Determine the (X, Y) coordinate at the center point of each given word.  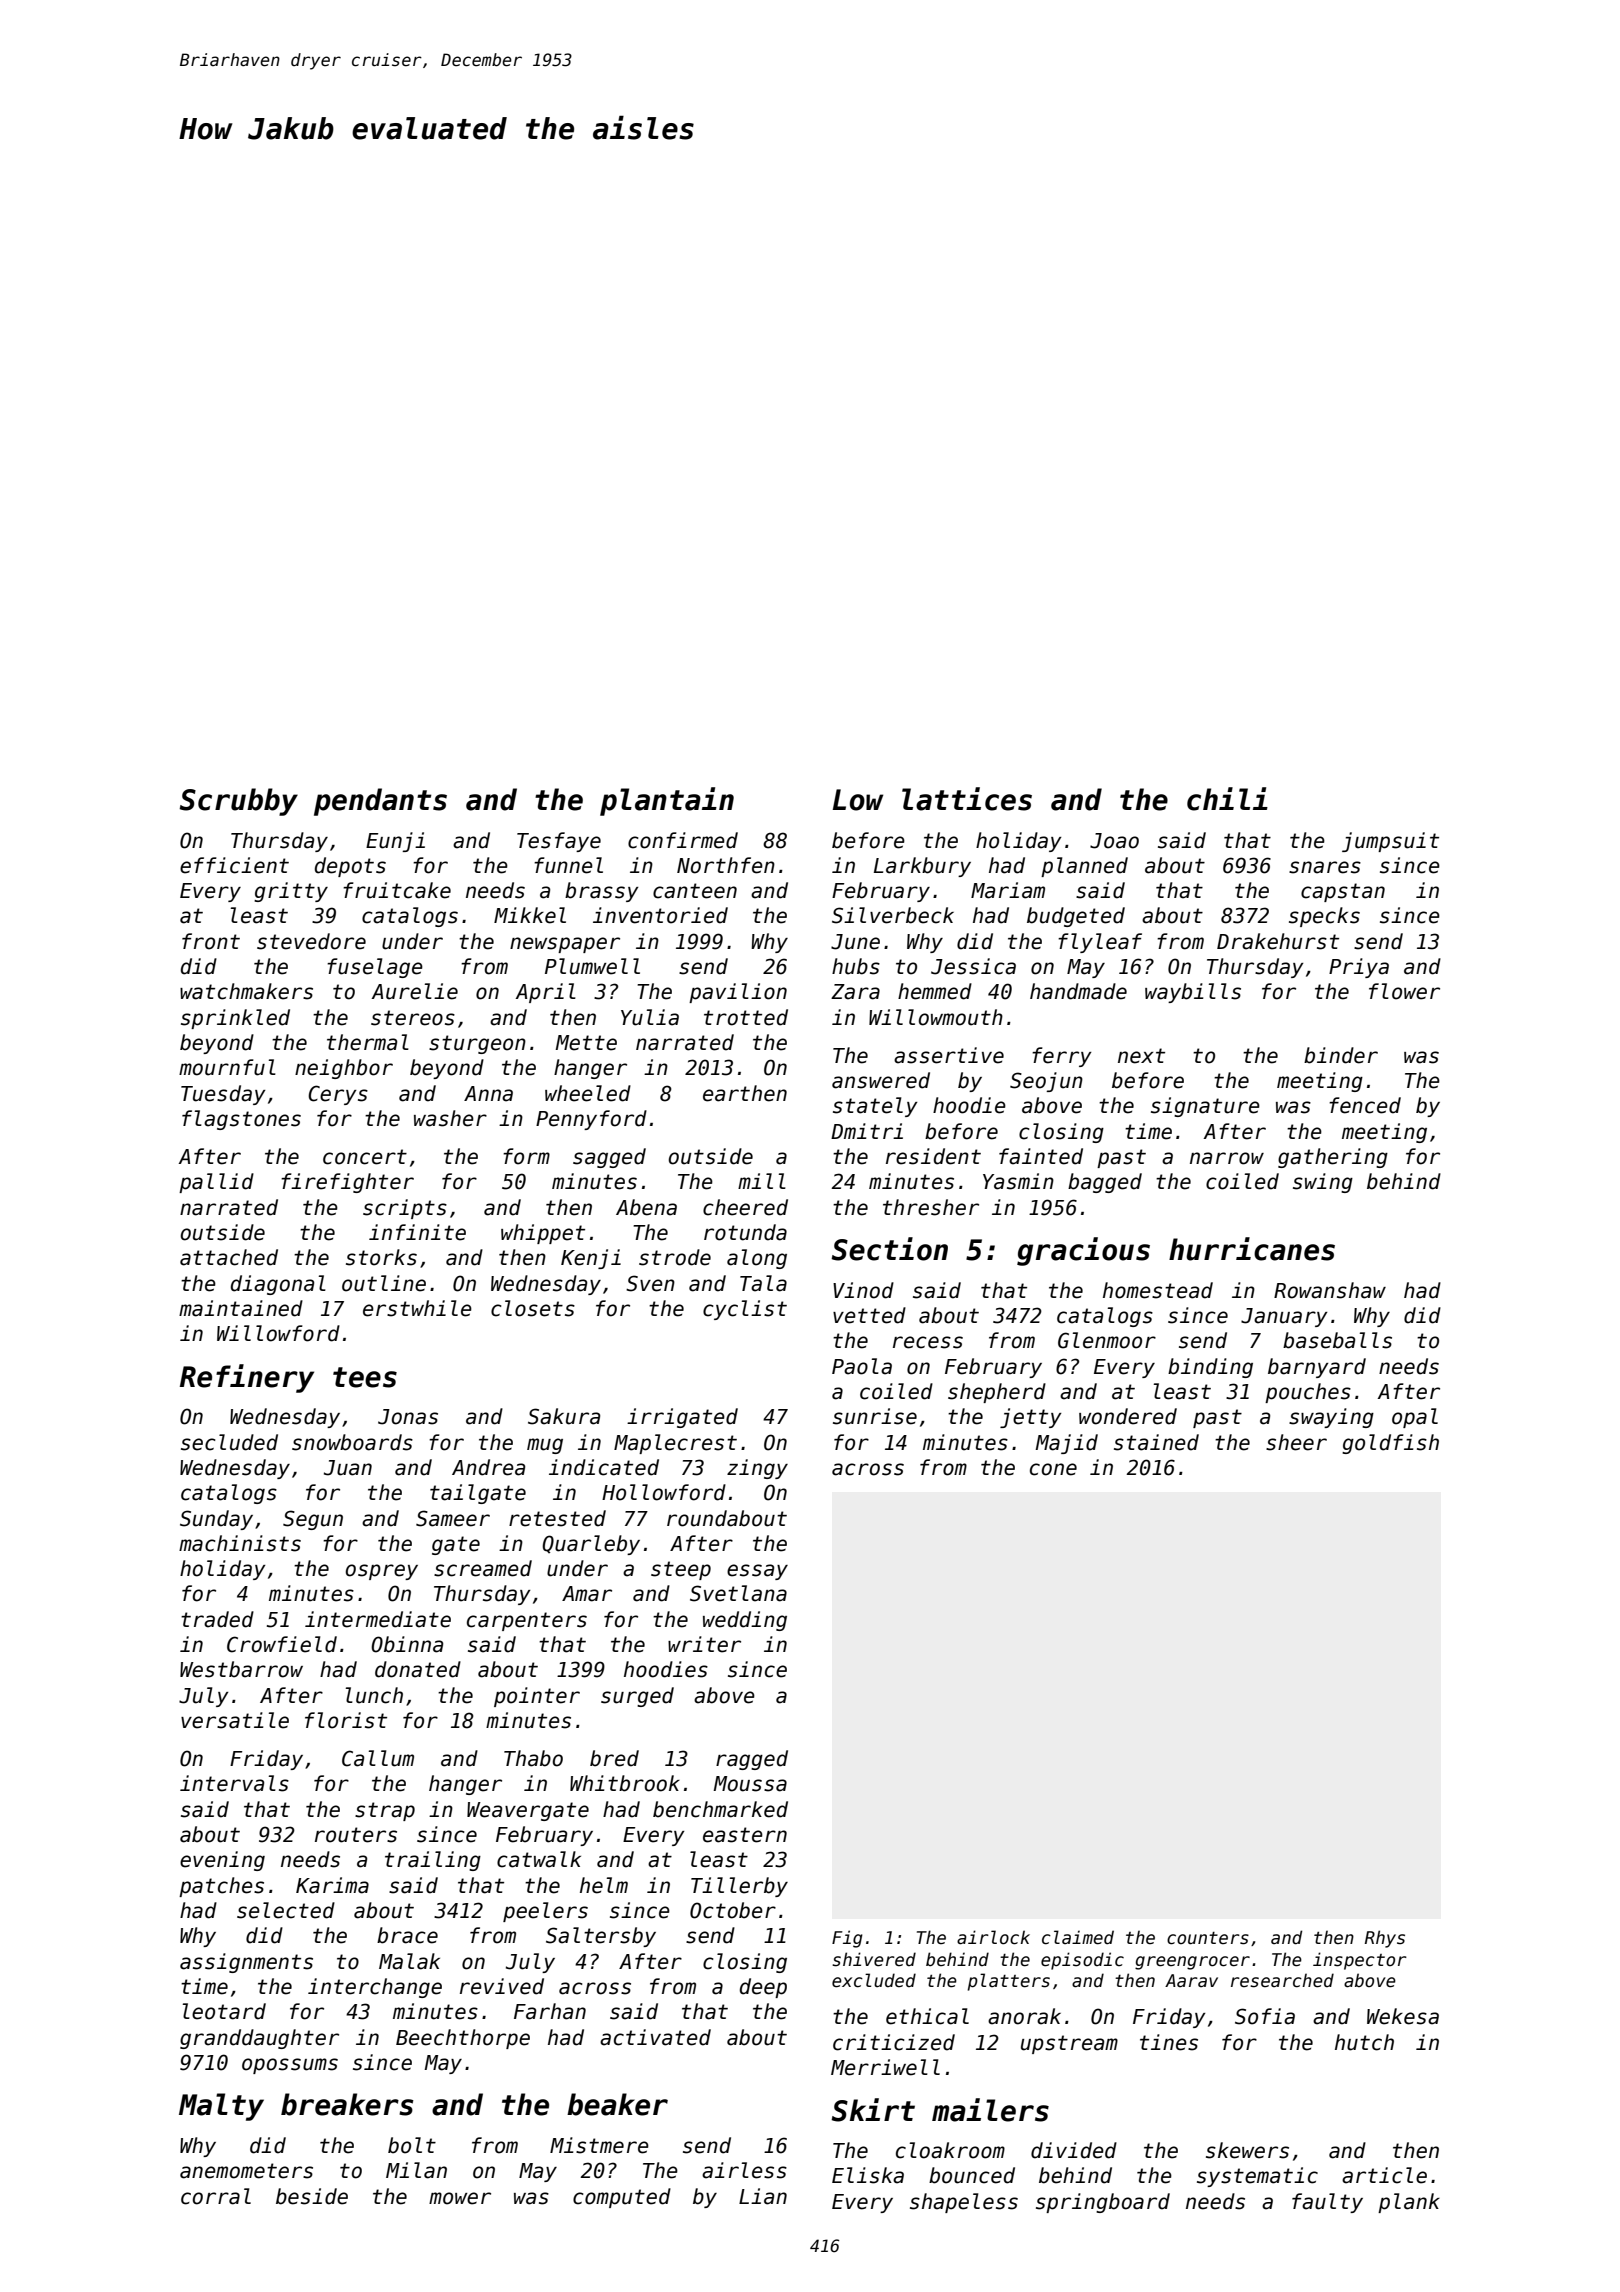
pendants (380, 802)
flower (1404, 991)
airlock (993, 1937)
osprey (382, 1572)
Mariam (1008, 890)
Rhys (1385, 1939)
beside (312, 2196)
